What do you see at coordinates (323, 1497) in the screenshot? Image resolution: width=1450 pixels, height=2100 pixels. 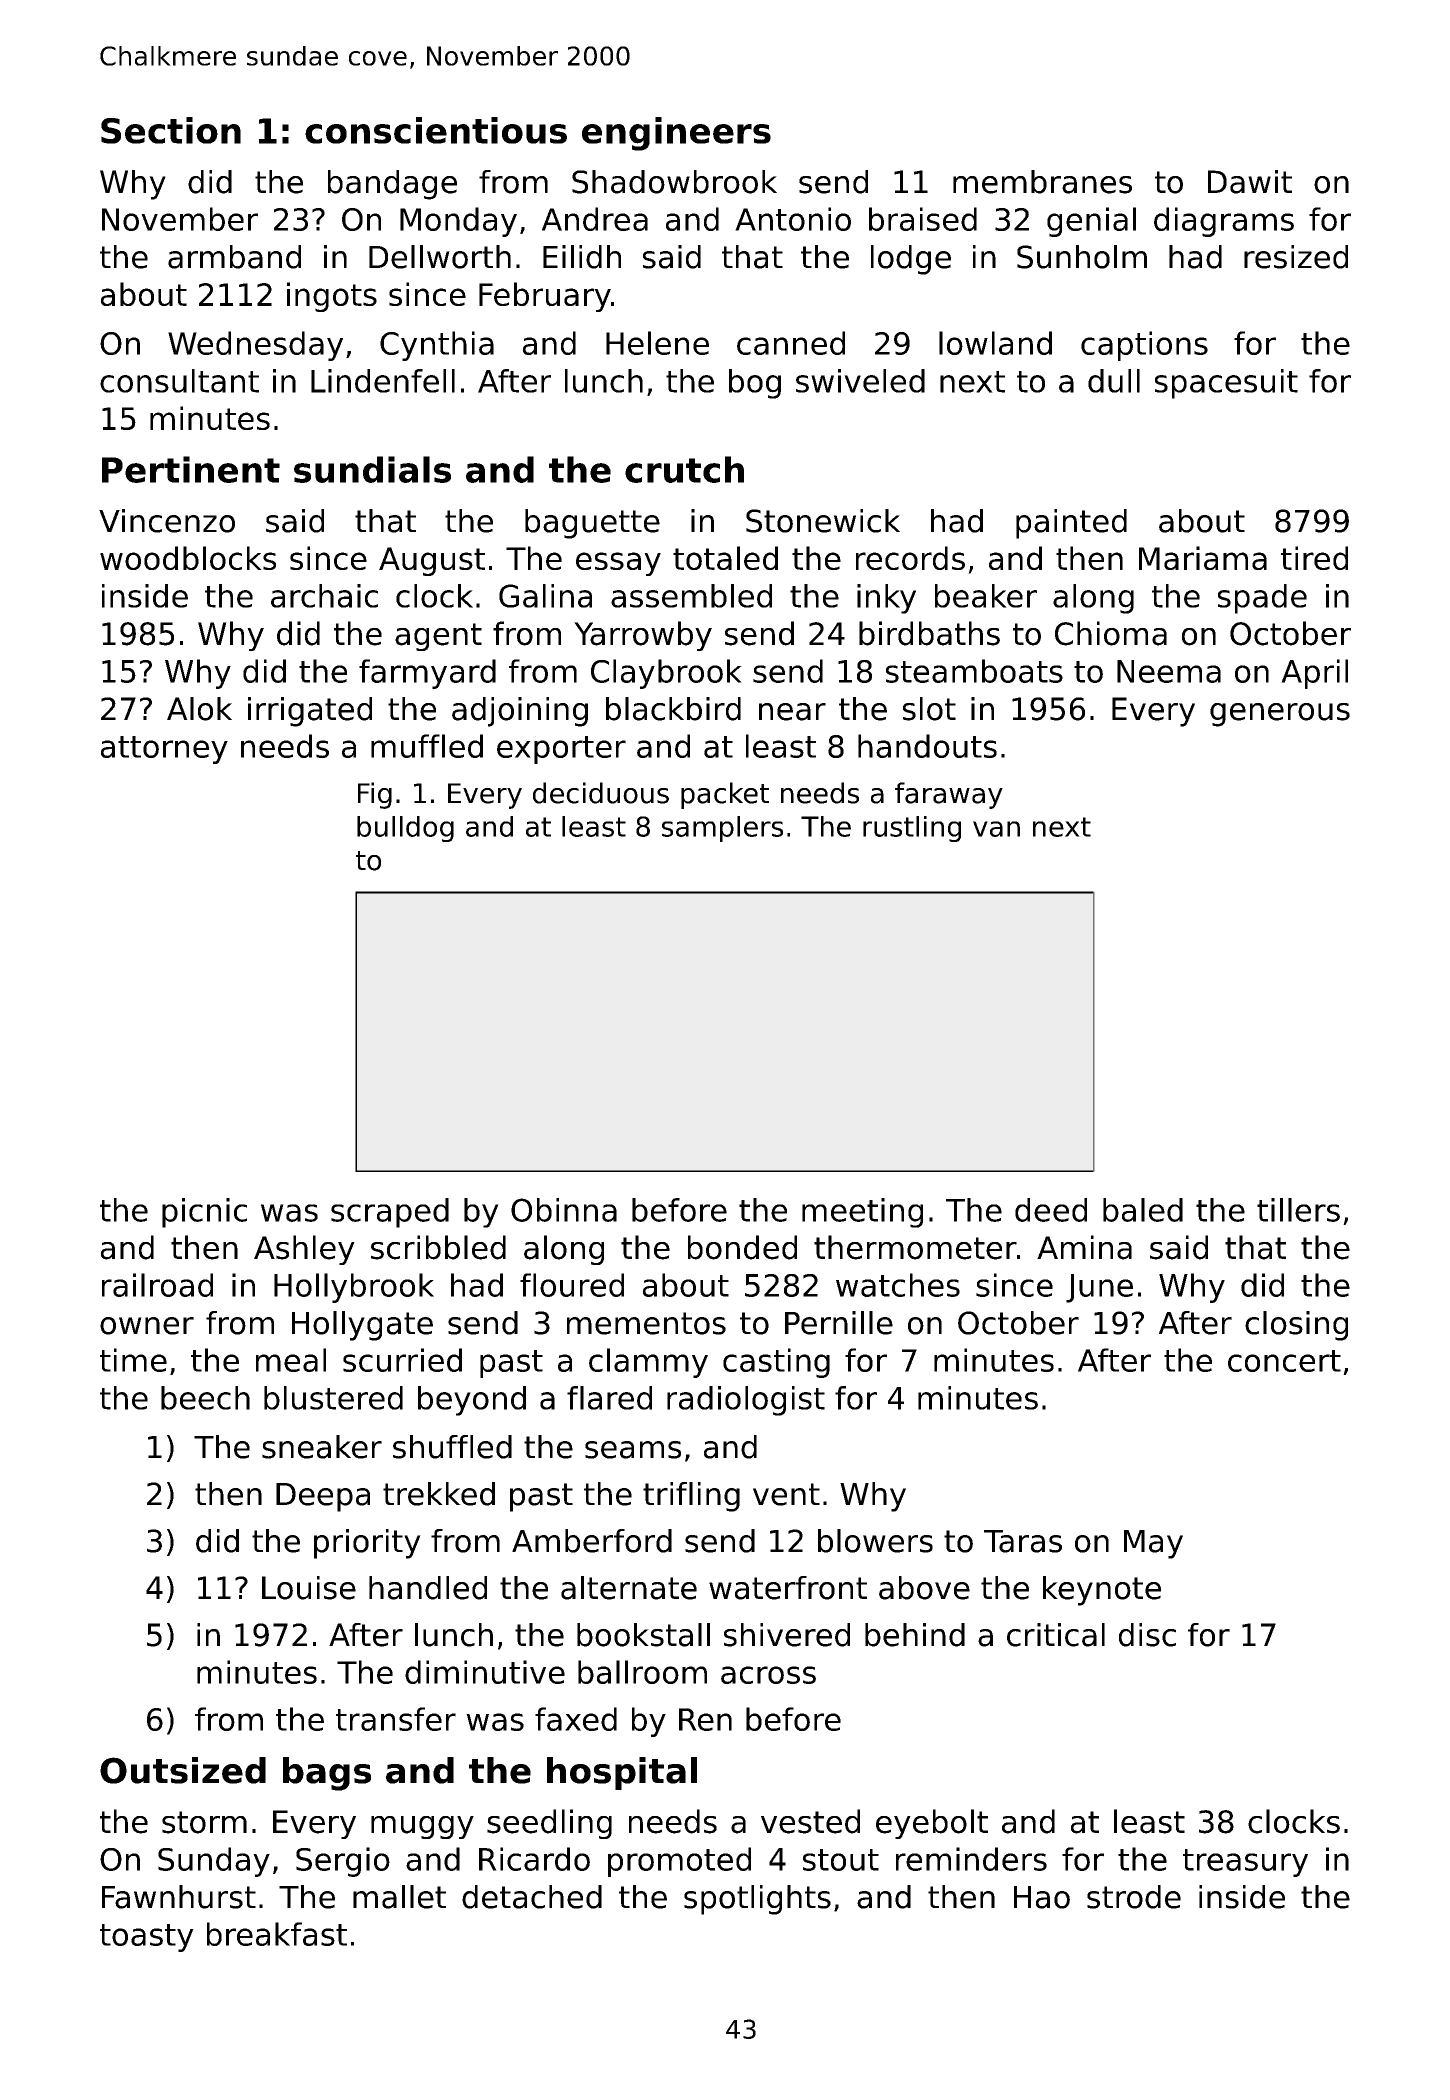 I see `Deepa` at bounding box center [323, 1497].
